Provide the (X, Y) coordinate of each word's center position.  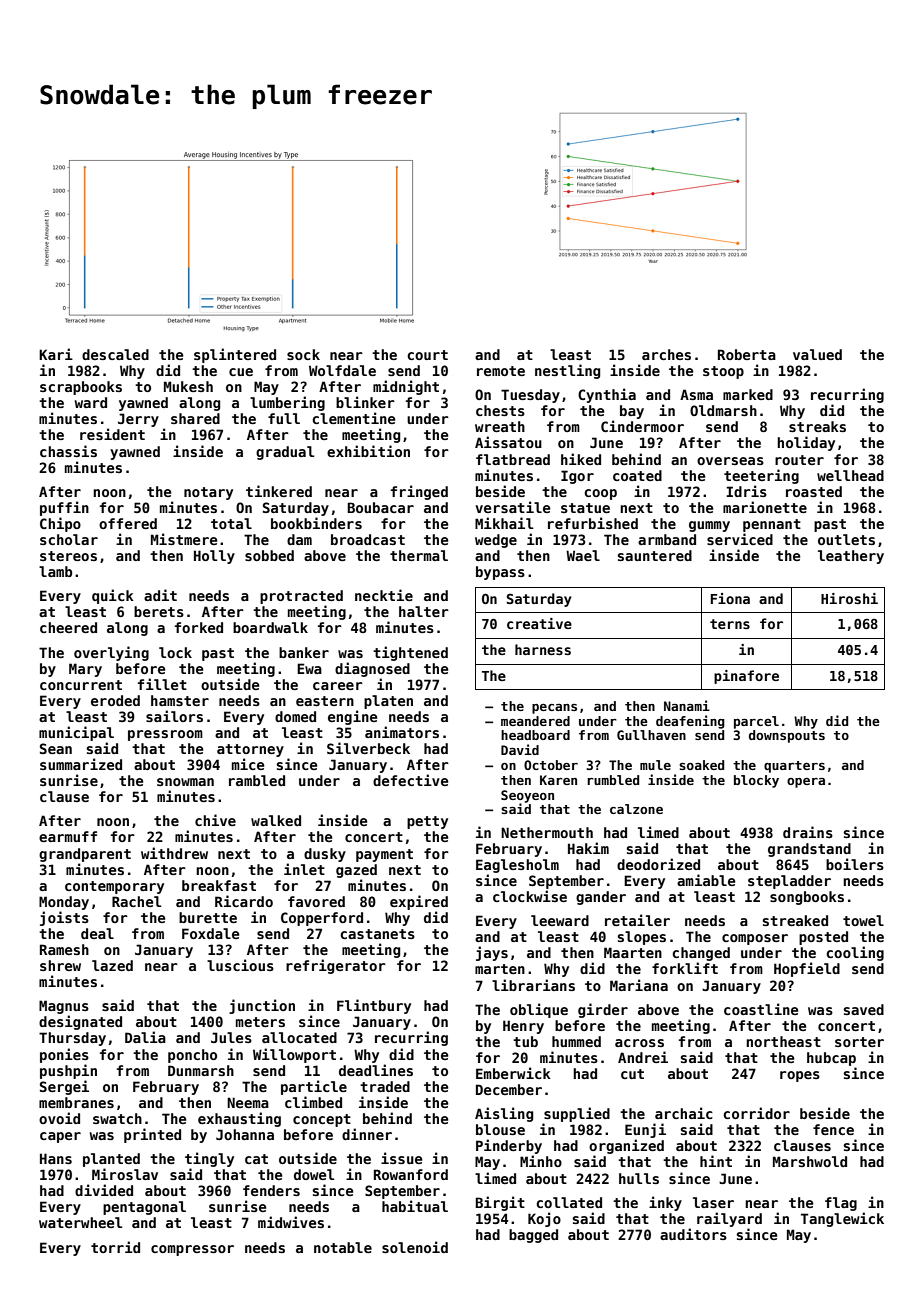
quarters (794, 767)
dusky (325, 855)
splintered (235, 355)
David (520, 749)
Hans (56, 1158)
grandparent (85, 855)
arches (666, 354)
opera (806, 783)
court (427, 355)
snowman (185, 782)
